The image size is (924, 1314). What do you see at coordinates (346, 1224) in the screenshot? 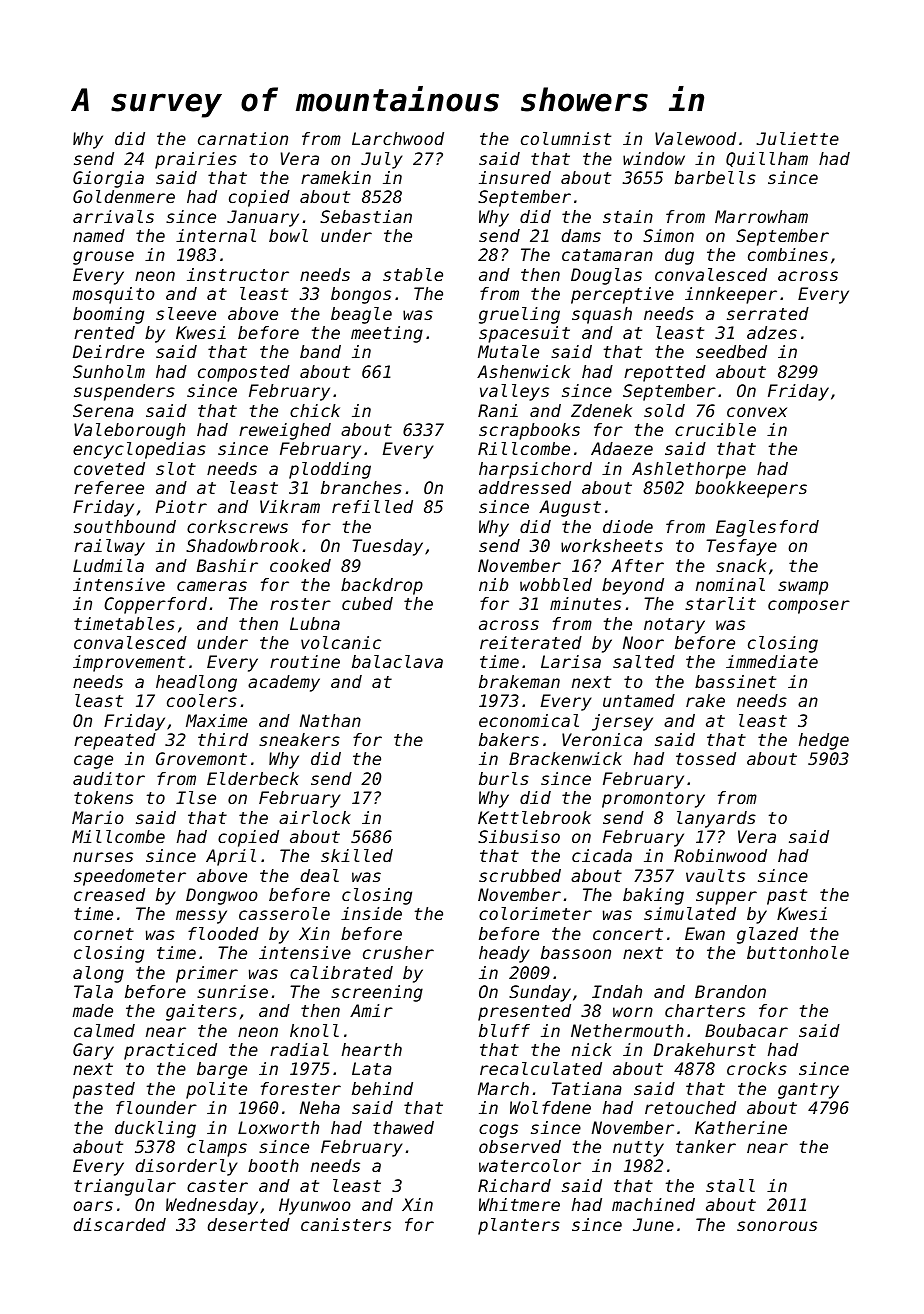
I see `canisters` at bounding box center [346, 1224].
